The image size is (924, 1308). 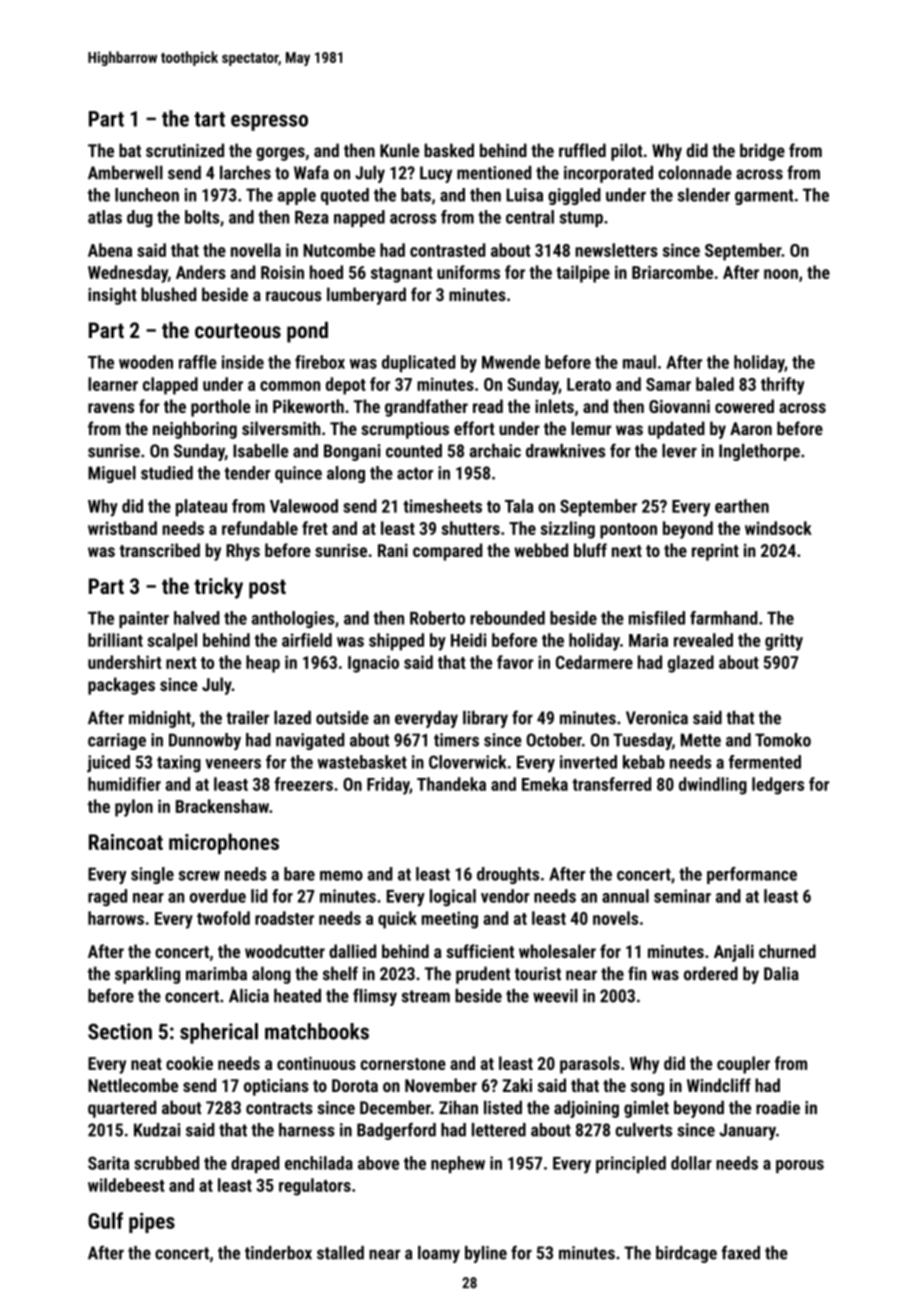 What do you see at coordinates (762, 152) in the image?
I see `bridge` at bounding box center [762, 152].
